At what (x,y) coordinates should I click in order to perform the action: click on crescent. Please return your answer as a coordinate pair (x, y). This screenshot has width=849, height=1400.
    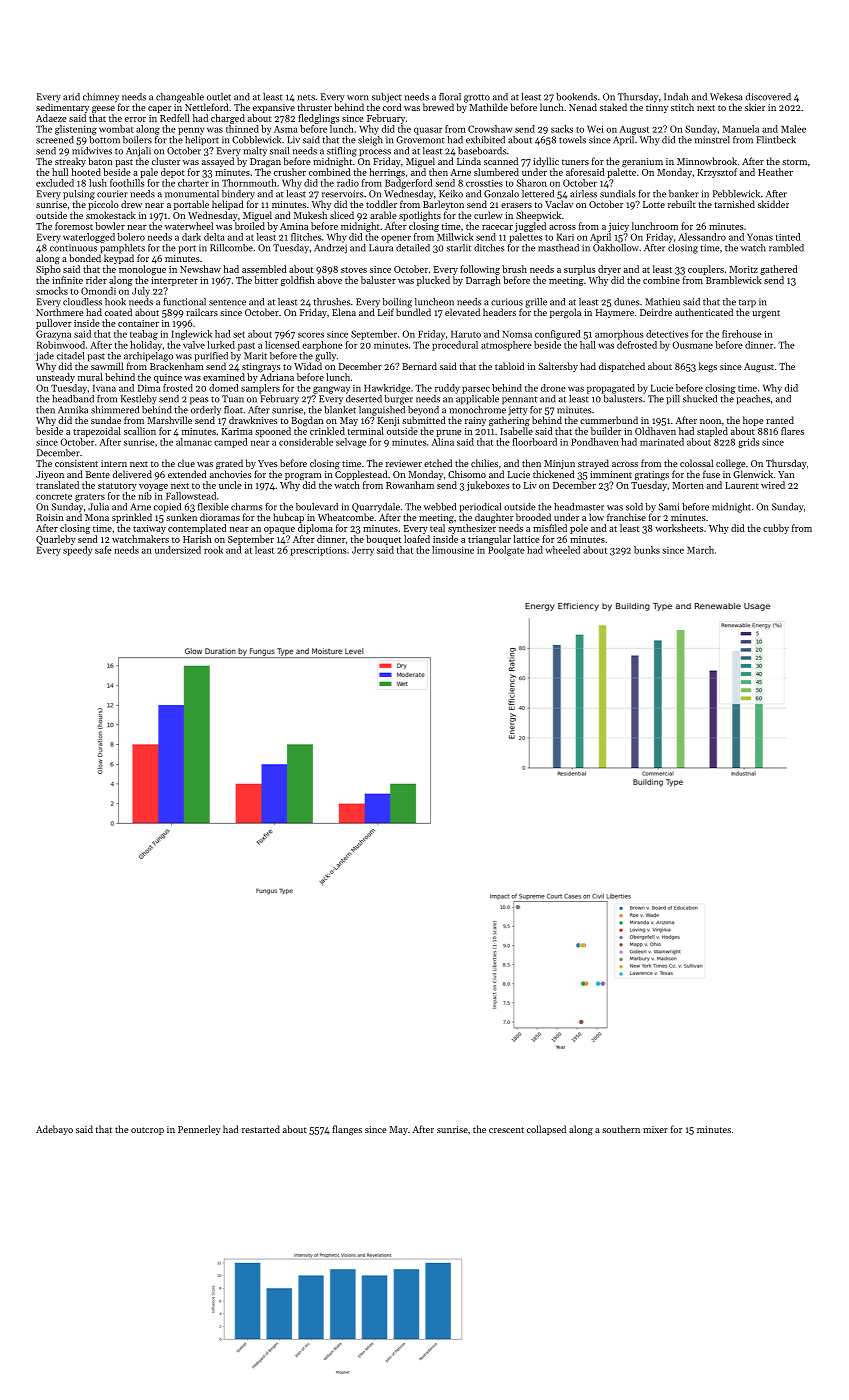
    Looking at the image, I should click on (506, 1130).
